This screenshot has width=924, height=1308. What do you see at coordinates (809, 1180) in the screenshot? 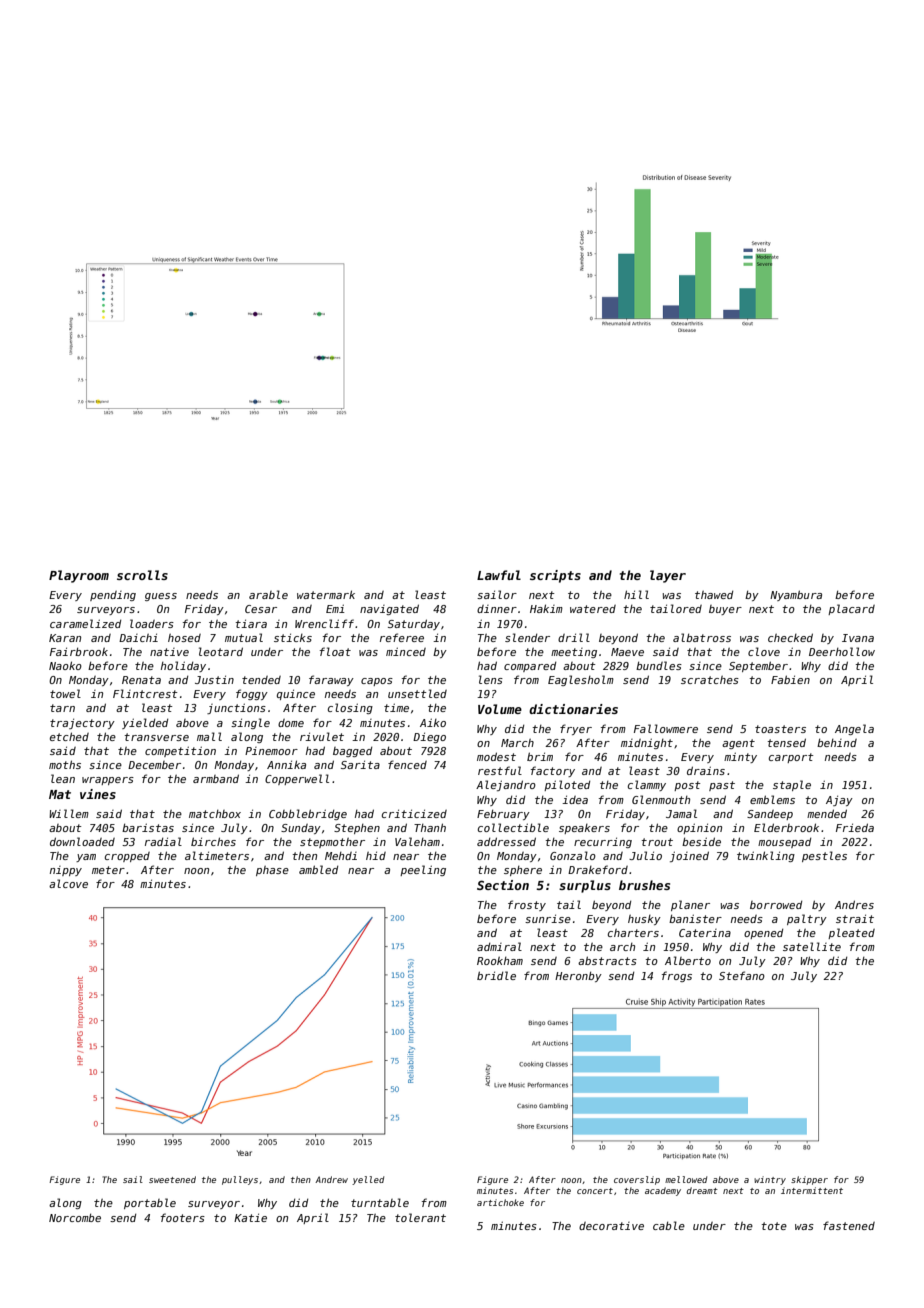
I see `skipper` at bounding box center [809, 1180].
